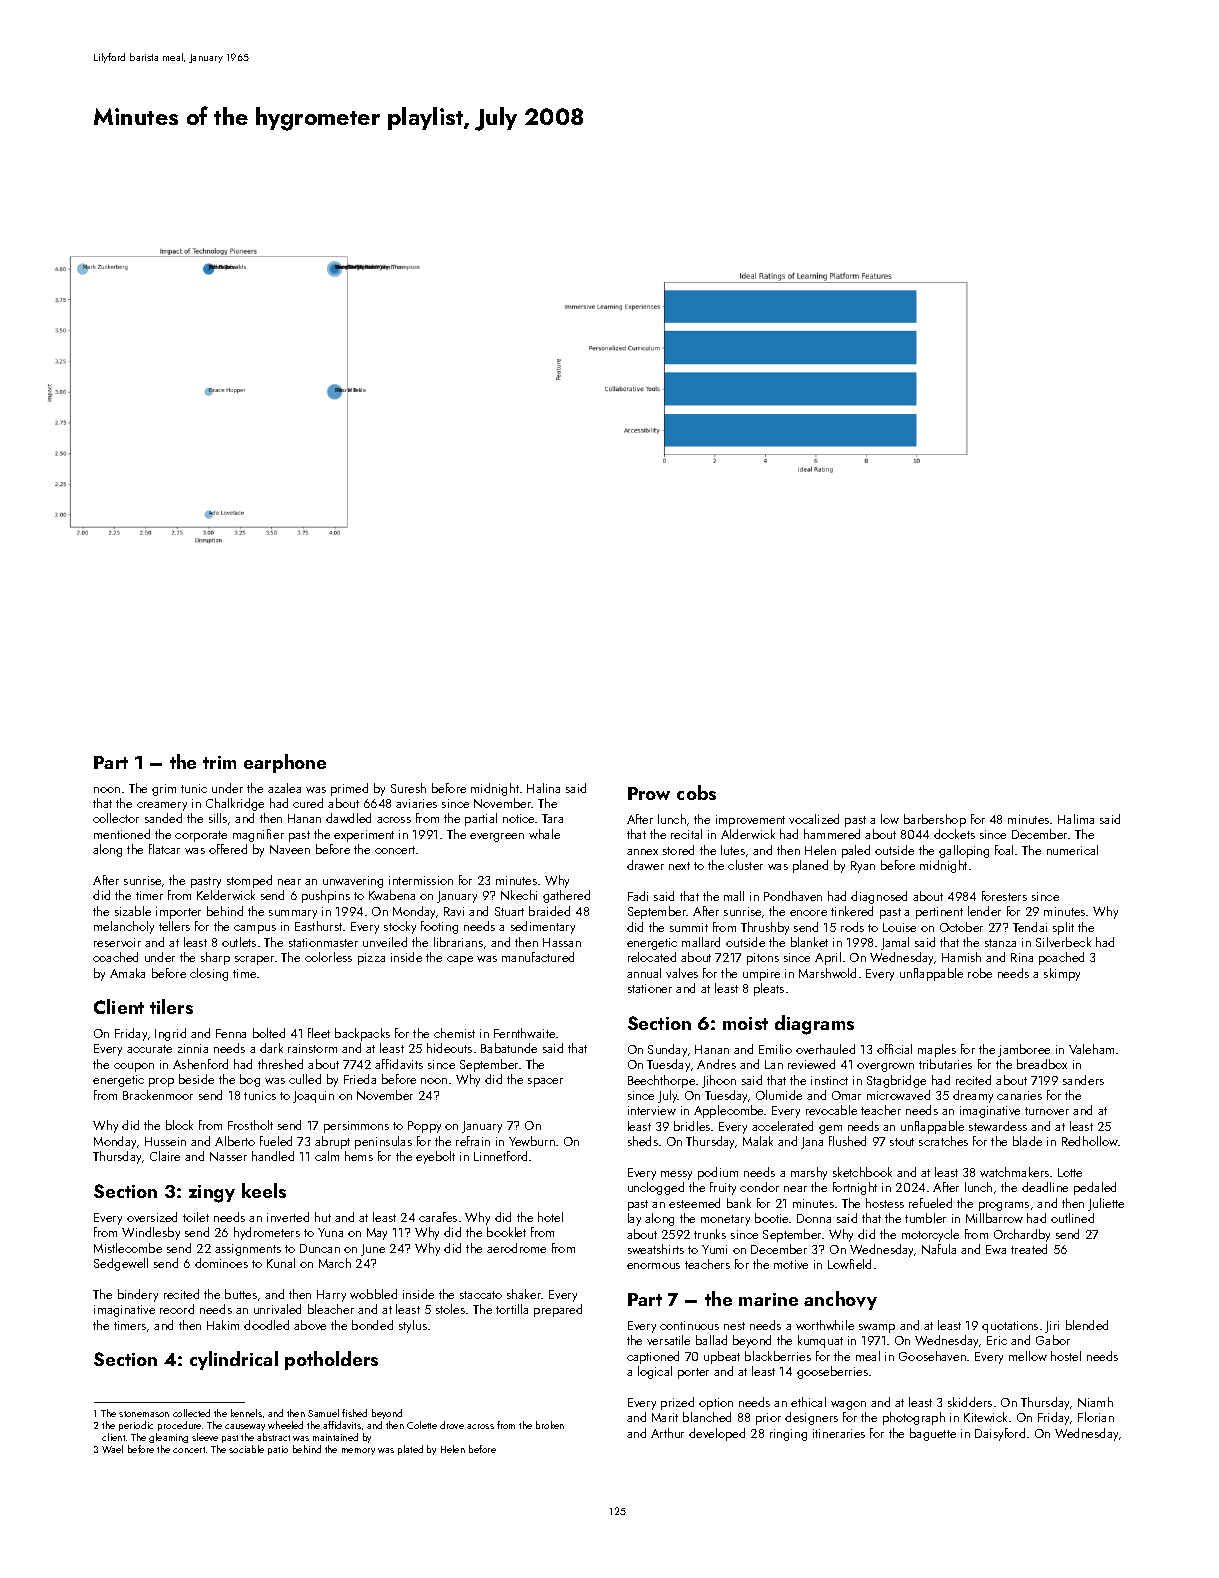 This image has width=1219, height=1578. Describe the element at coordinates (707, 1417) in the image. I see `blanched` at that location.
